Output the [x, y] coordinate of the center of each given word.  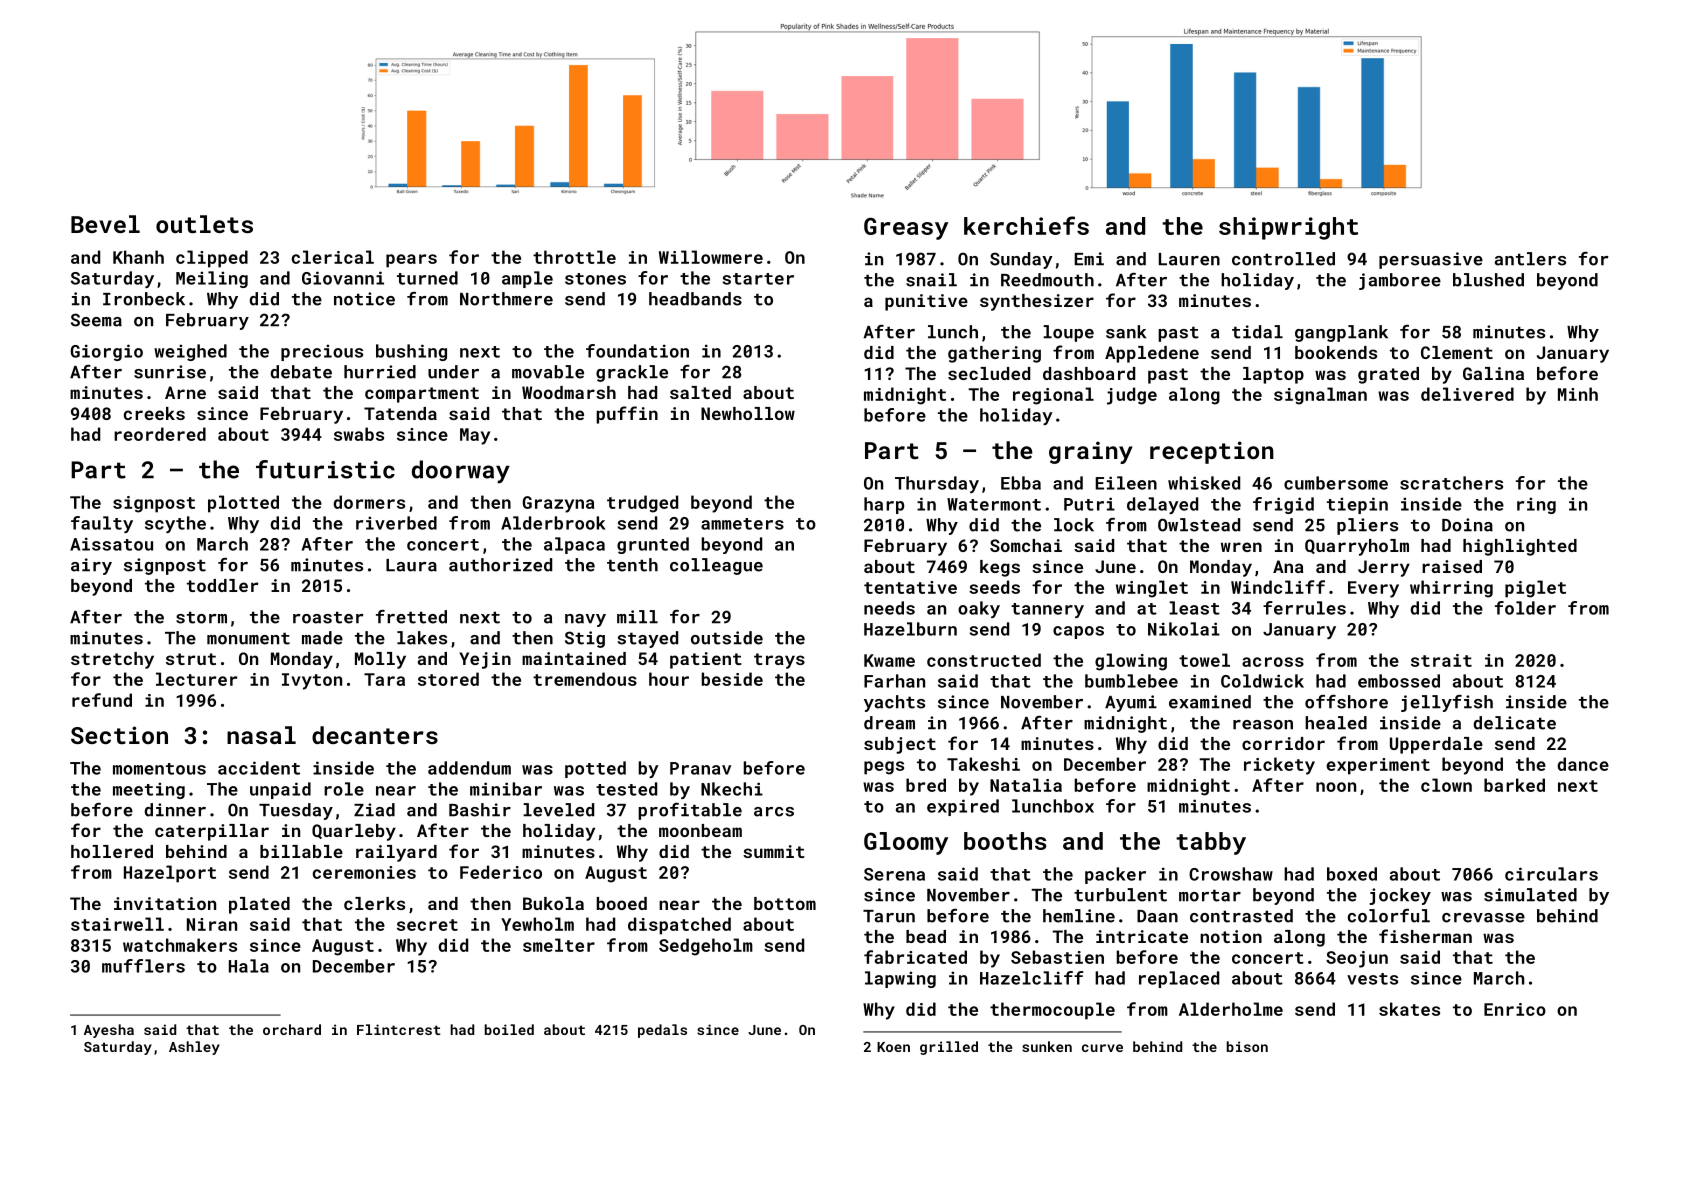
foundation [637, 351]
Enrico [1515, 1009]
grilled [949, 1048]
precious [322, 352]
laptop [1273, 375]
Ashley [194, 1048]
